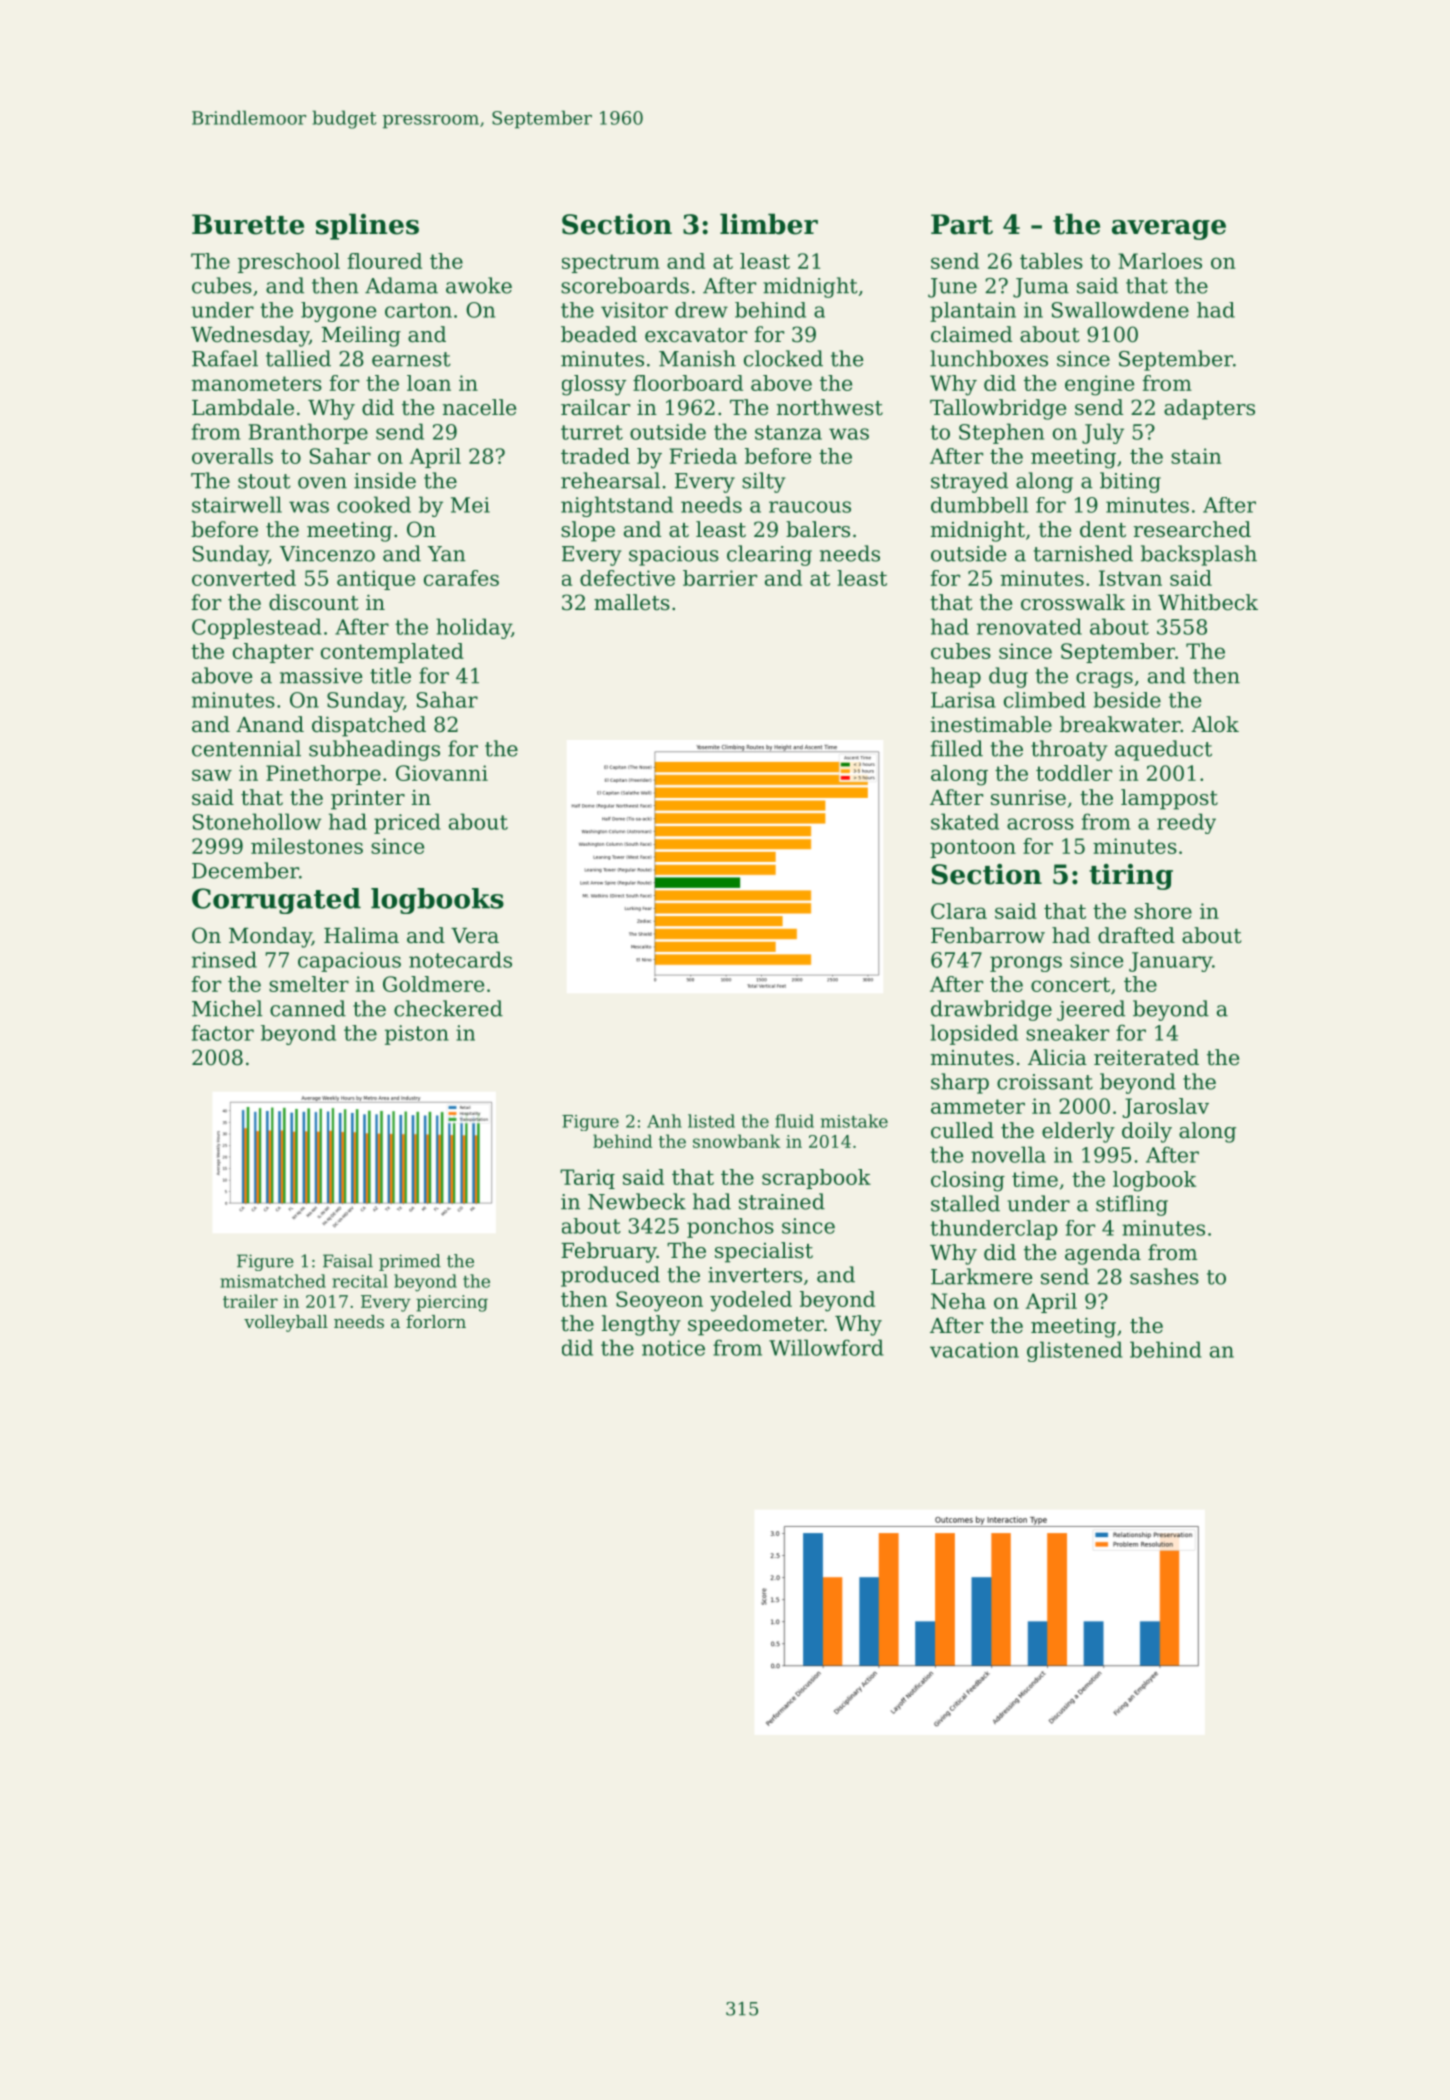 This image has width=1450, height=2100. What do you see at coordinates (248, 224) in the image?
I see `Burette` at bounding box center [248, 224].
